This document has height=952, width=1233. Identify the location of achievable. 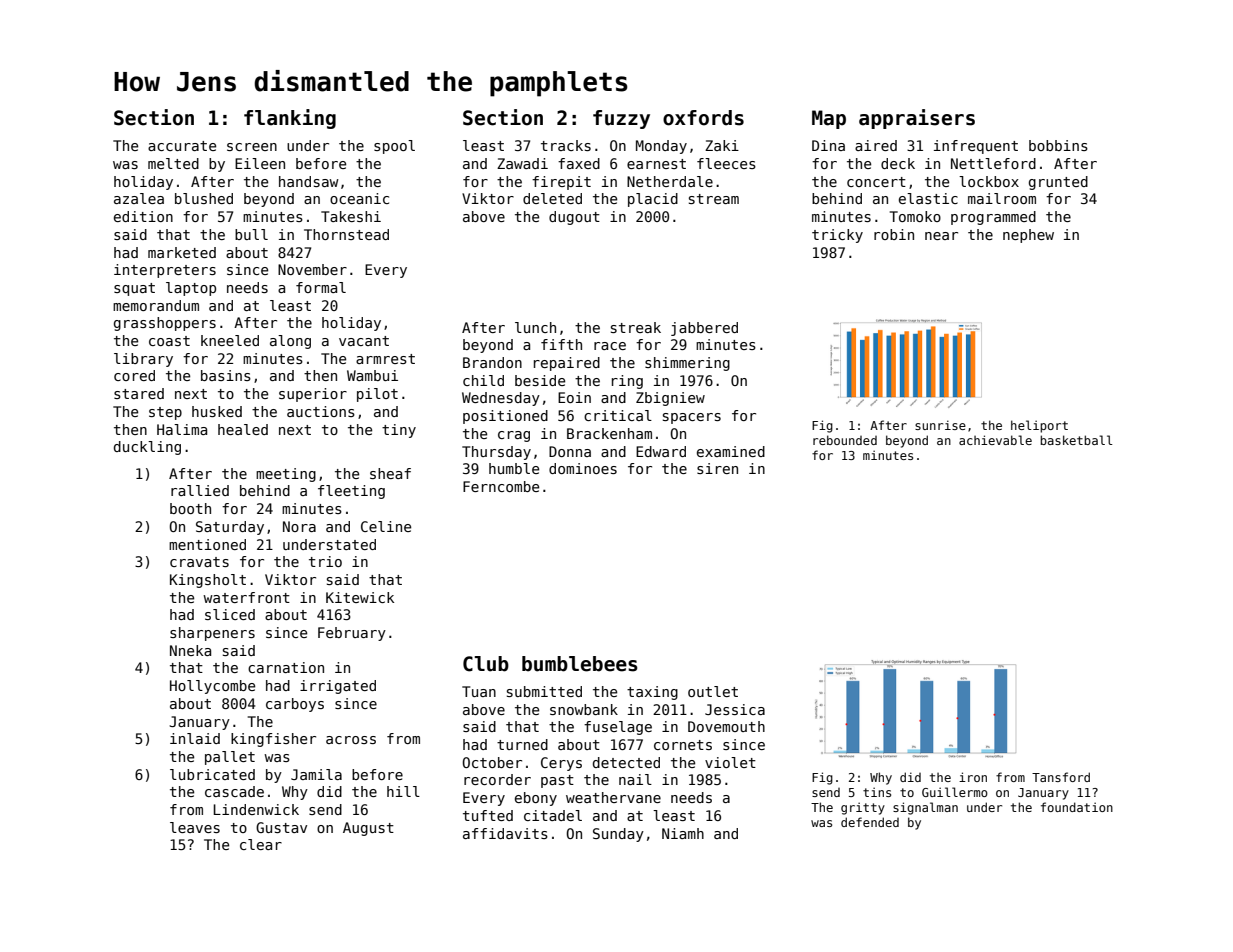
(995, 440).
